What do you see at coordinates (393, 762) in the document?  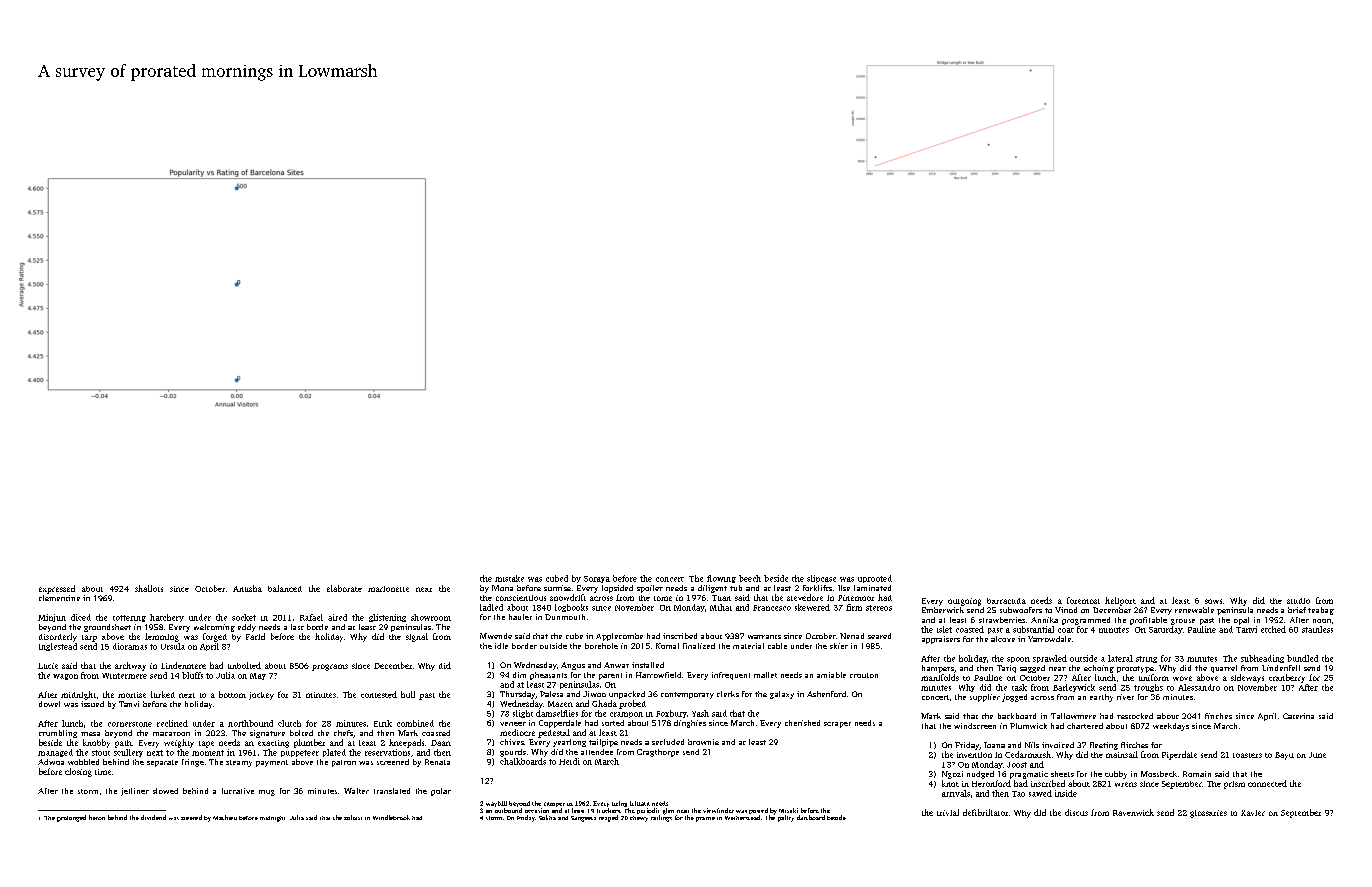 I see `screened` at bounding box center [393, 762].
